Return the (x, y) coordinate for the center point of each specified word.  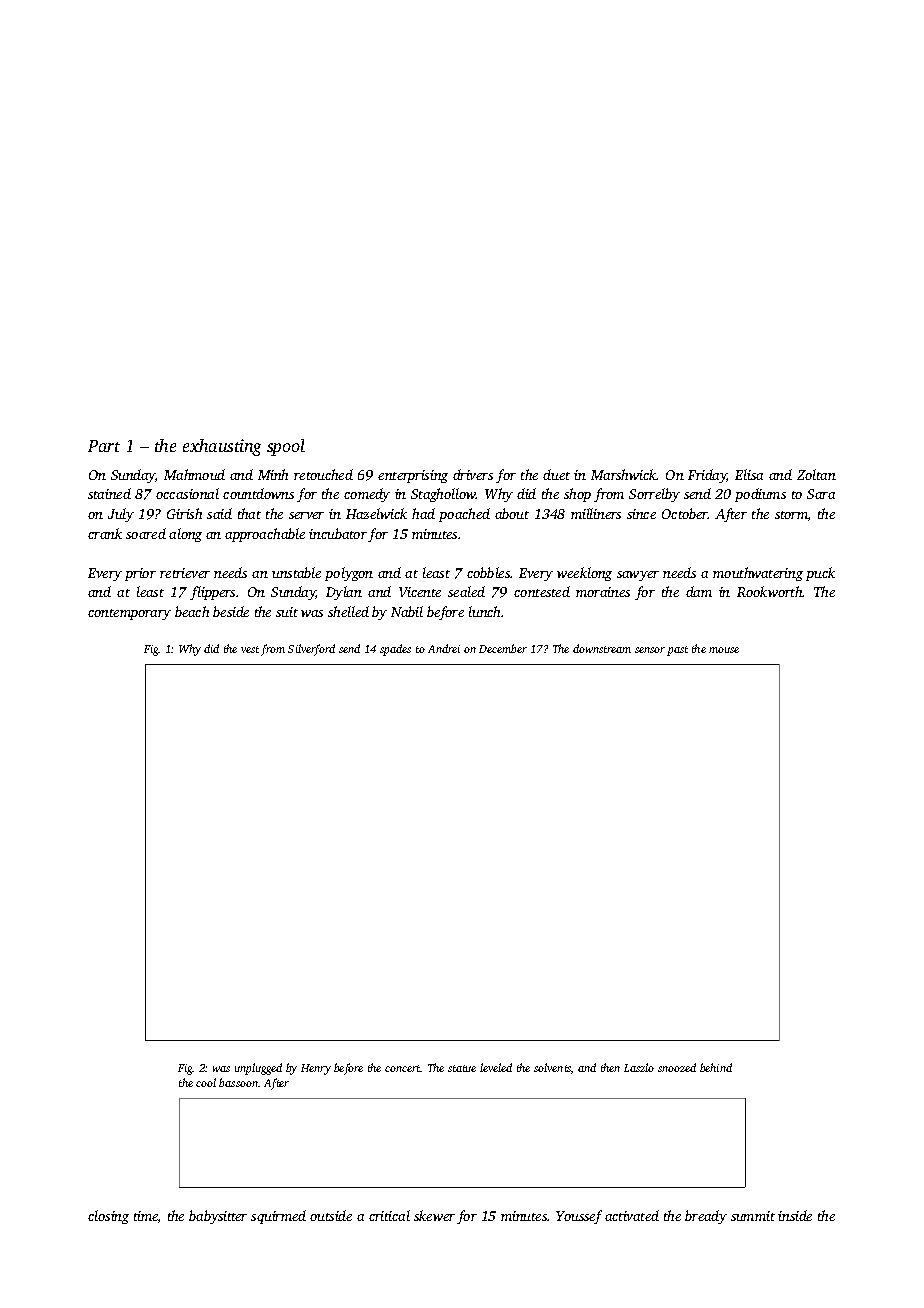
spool (286, 447)
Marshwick (624, 474)
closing (108, 1217)
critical (389, 1215)
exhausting (222, 447)
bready (706, 1217)
